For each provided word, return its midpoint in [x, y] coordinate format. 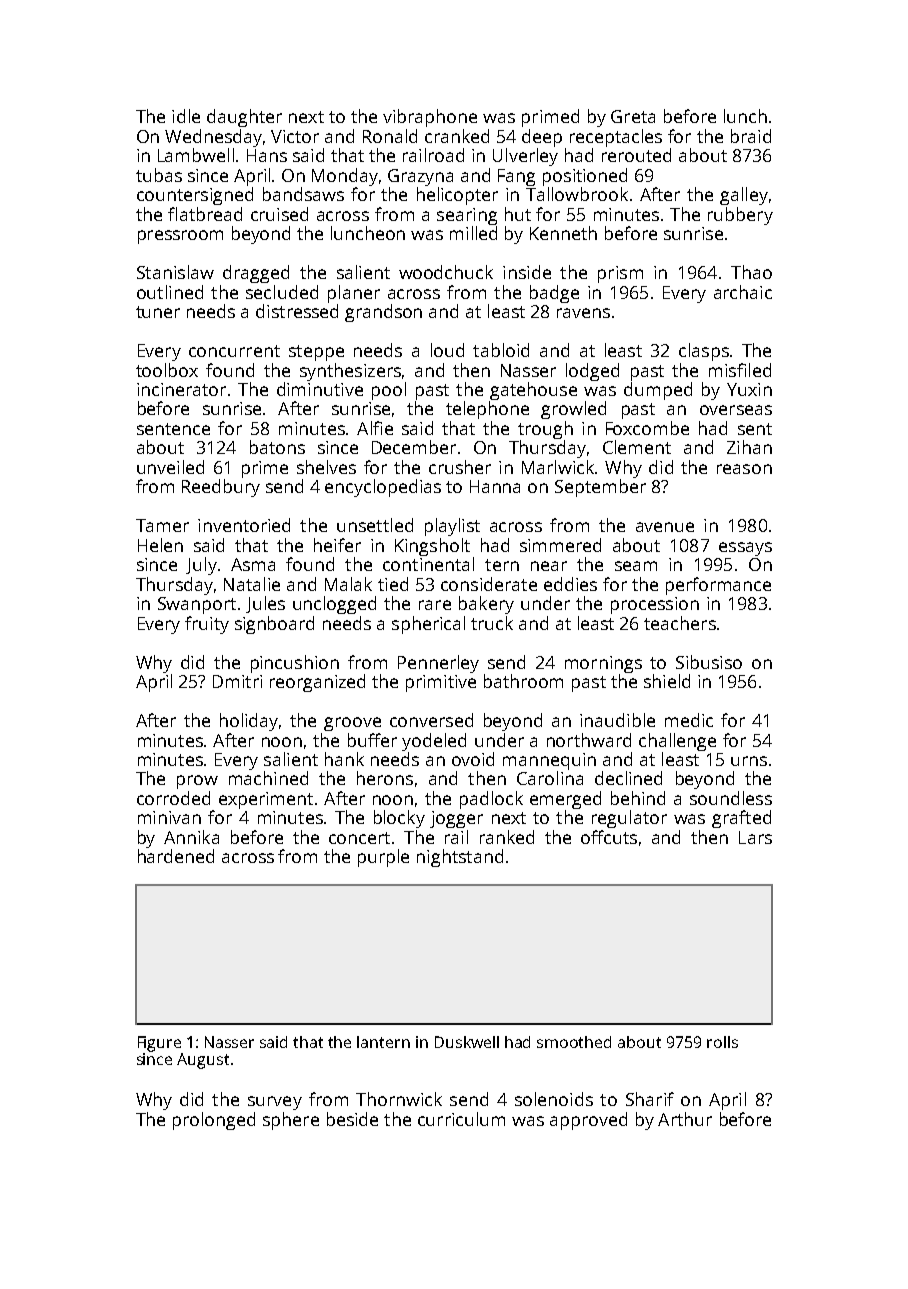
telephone [487, 410]
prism [620, 274]
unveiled [170, 467]
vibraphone [430, 118]
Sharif [650, 1099]
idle [186, 116]
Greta [633, 116]
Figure [159, 1044]
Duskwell [467, 1042]
